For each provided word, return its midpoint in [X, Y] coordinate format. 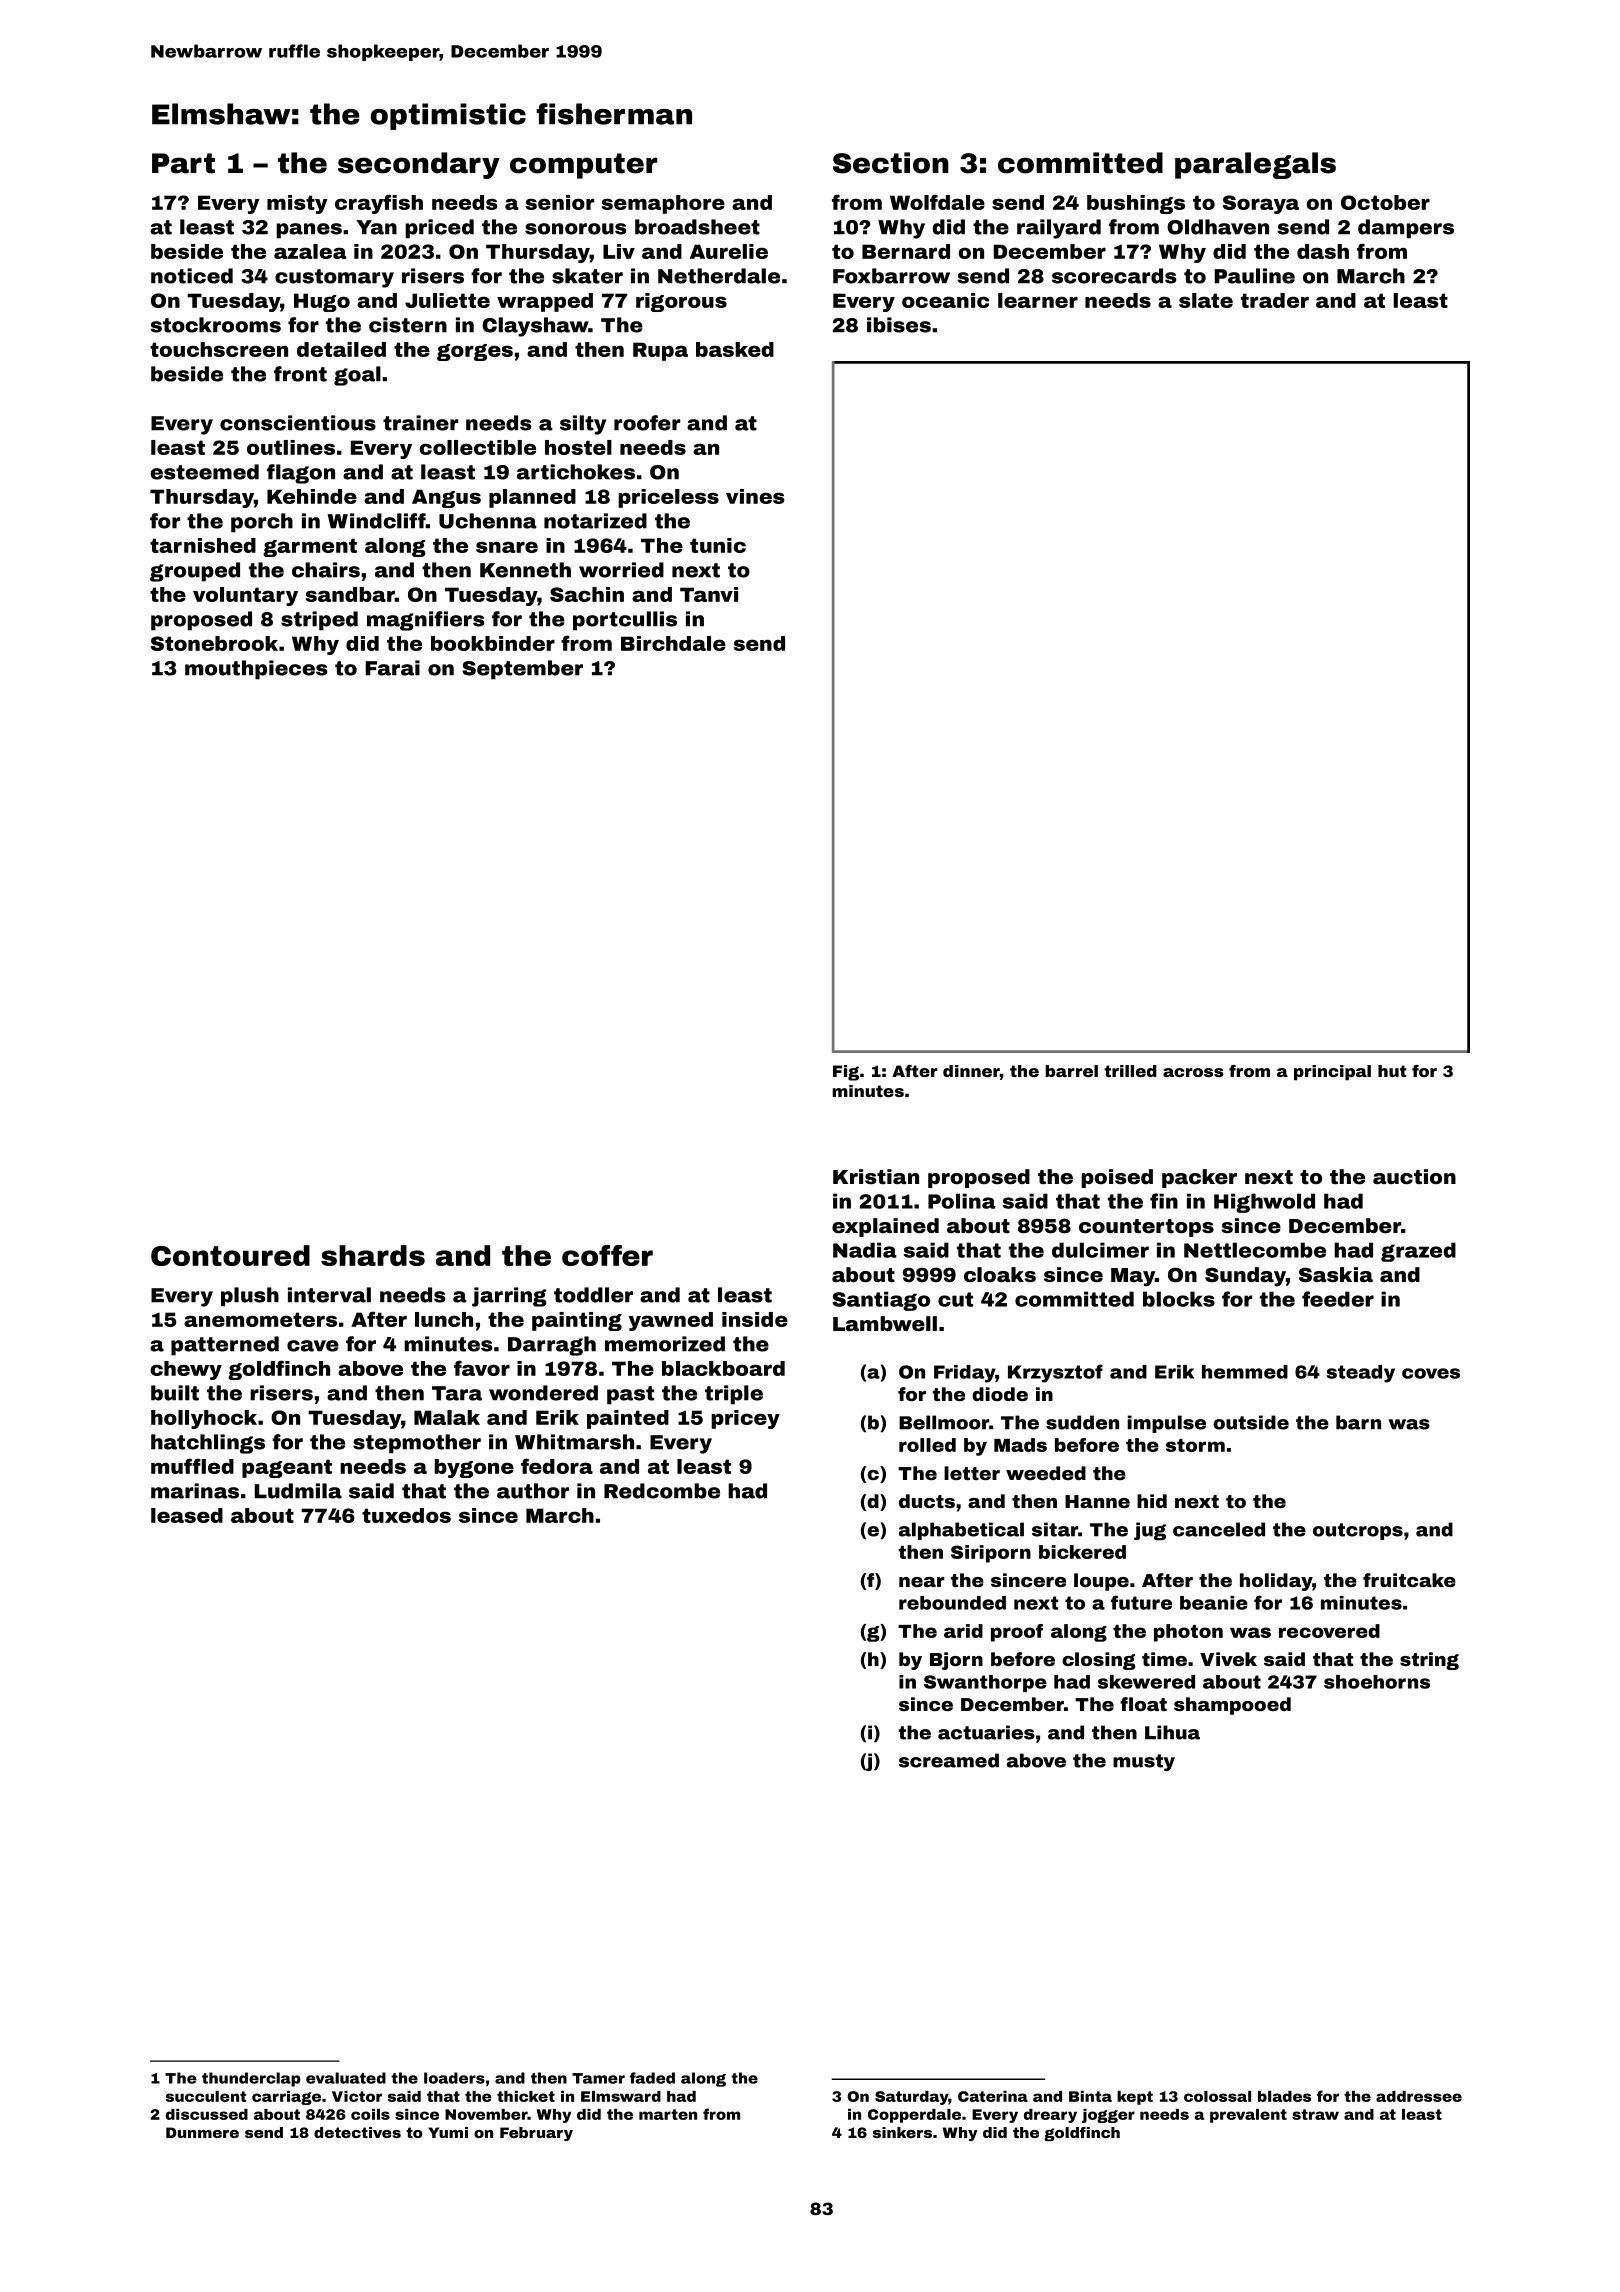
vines [755, 496]
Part [183, 163]
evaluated [346, 2078]
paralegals [1255, 165]
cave [313, 1346]
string [1429, 1661]
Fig [846, 1073]
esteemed [204, 472]
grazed [1418, 1252]
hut [1392, 1071]
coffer [607, 1255]
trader [1275, 300]
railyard [1059, 229]
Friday [965, 1374]
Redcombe [662, 1491]
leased [187, 1515]
